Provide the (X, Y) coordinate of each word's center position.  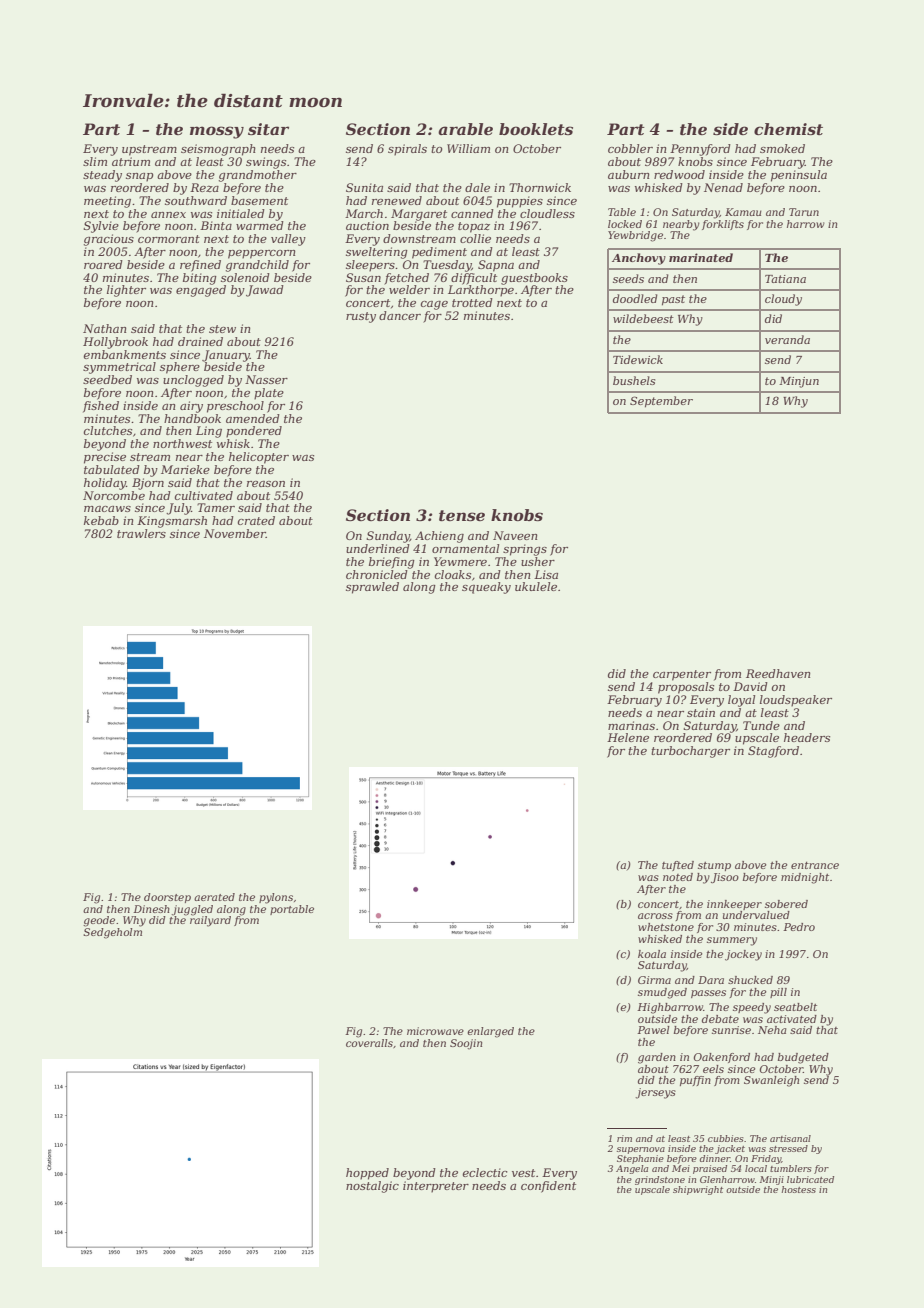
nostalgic (372, 1187)
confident (548, 1187)
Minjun (799, 382)
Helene (628, 737)
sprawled (372, 588)
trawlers (141, 533)
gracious (109, 240)
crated (256, 520)
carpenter (682, 675)
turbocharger (690, 752)
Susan (363, 277)
